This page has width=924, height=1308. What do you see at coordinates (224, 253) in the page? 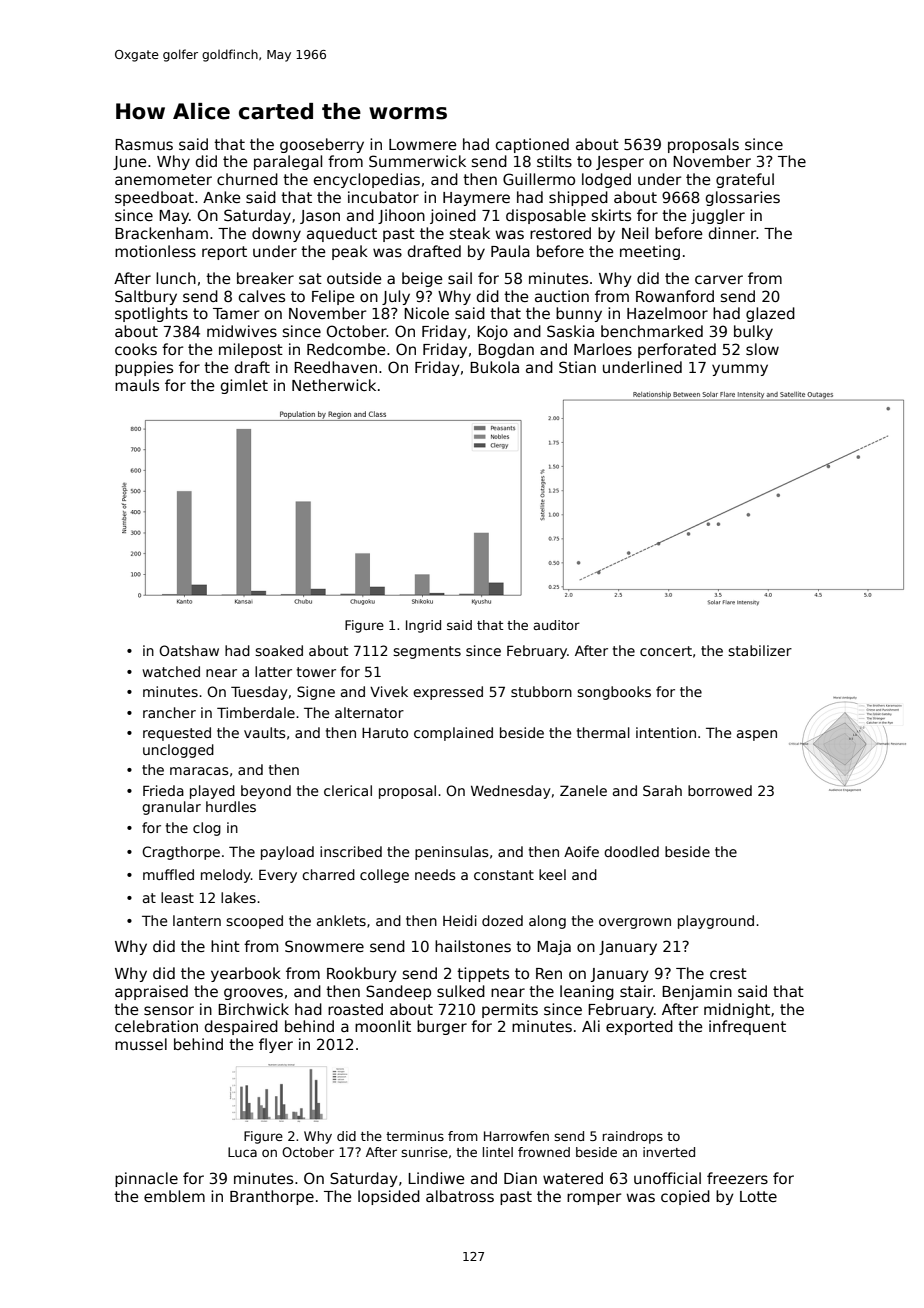
I see `report` at bounding box center [224, 253].
